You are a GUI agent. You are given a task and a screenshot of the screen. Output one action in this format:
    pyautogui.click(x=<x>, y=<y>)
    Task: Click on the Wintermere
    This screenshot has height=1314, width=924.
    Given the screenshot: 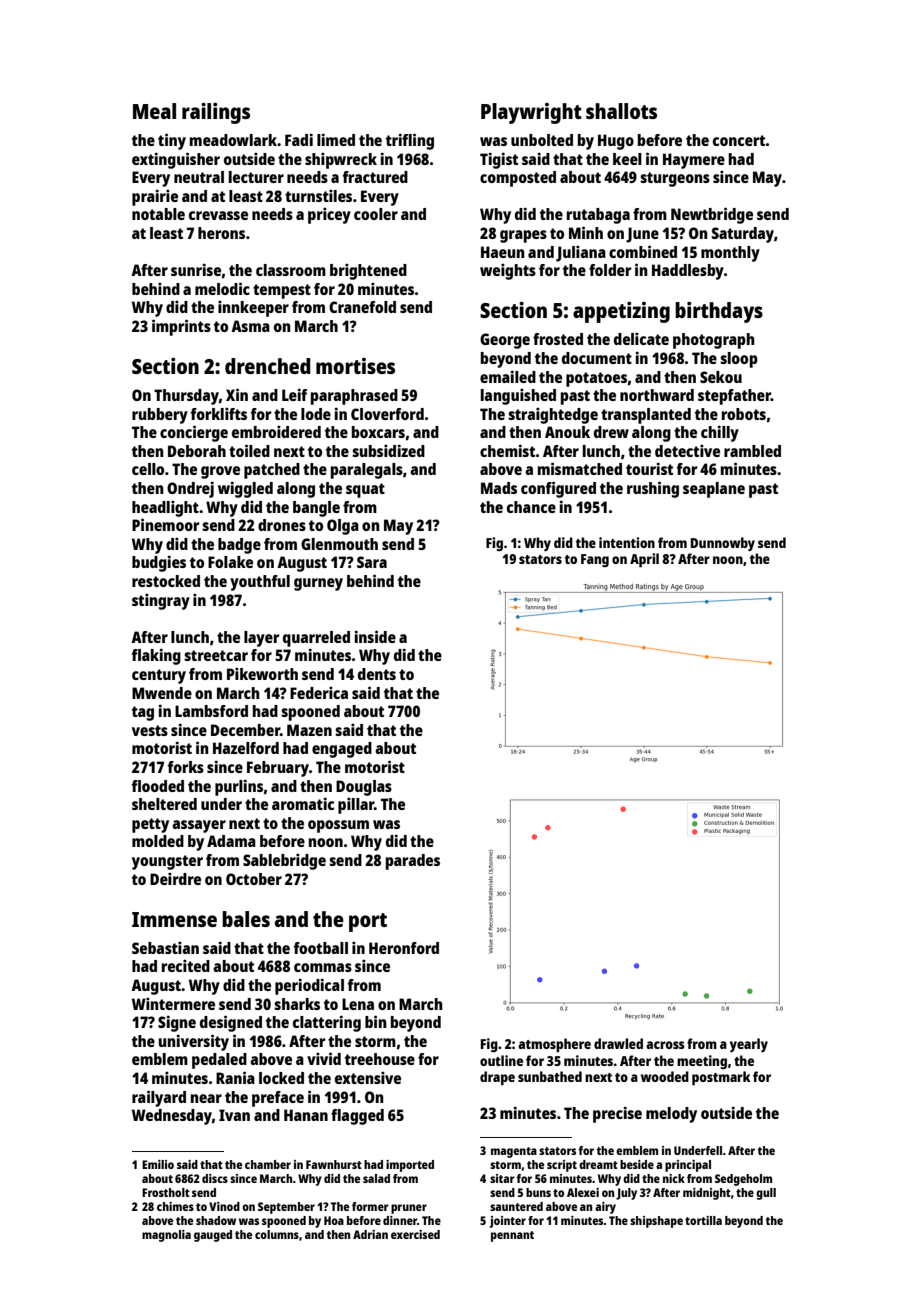 What is the action you would take?
    pyautogui.click(x=173, y=1004)
